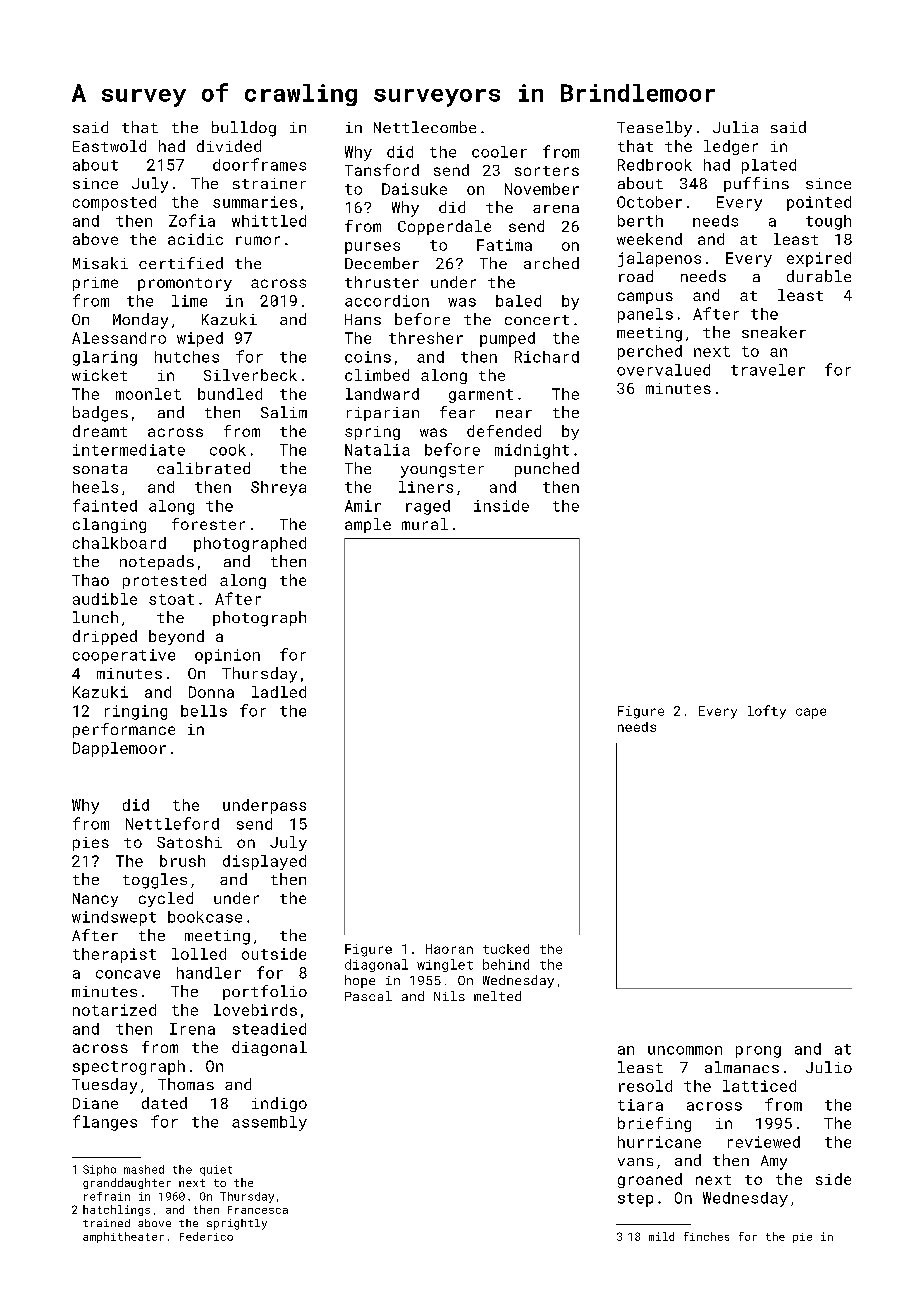  What do you see at coordinates (767, 712) in the image?
I see `lofty` at bounding box center [767, 712].
